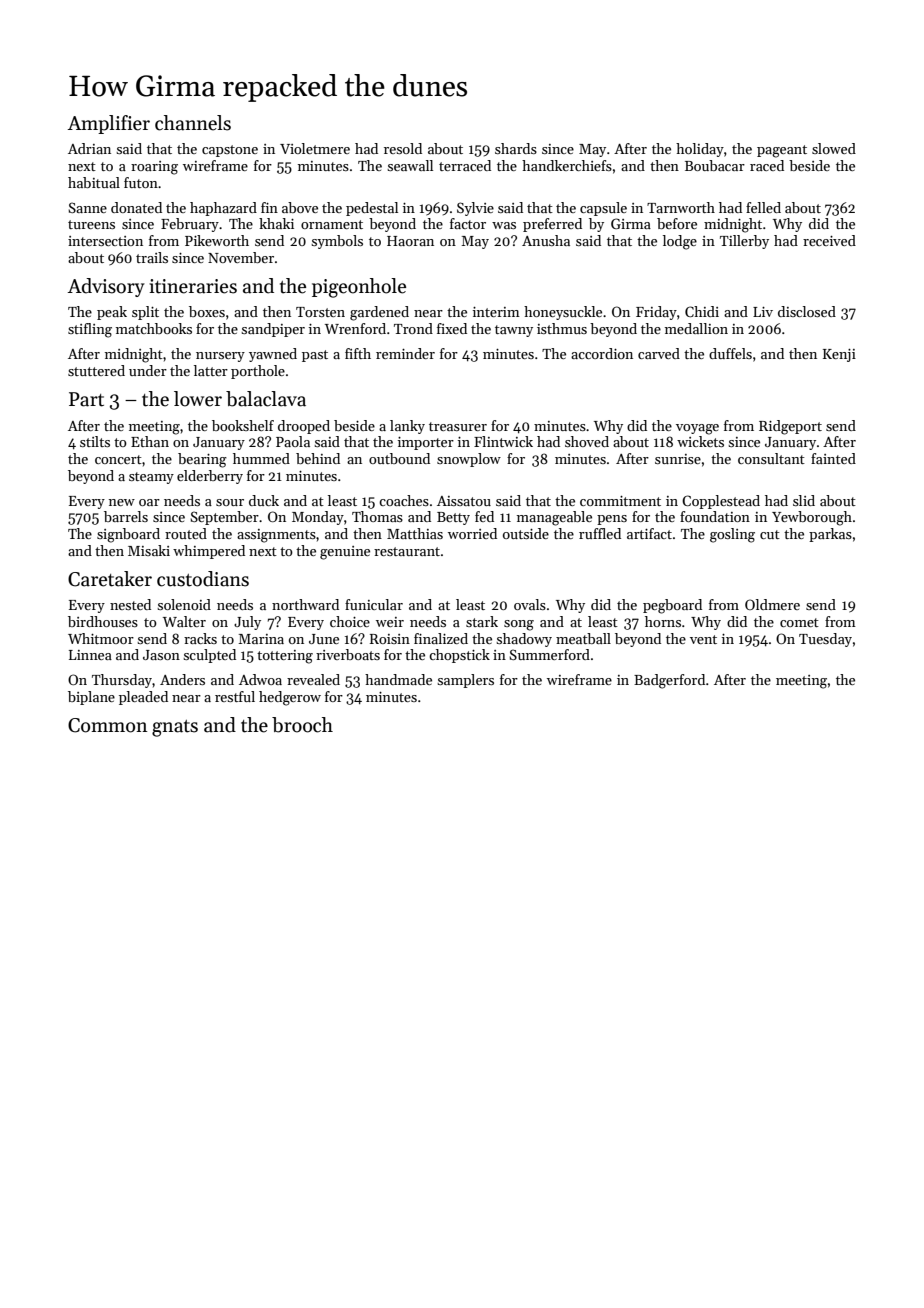 This screenshot has height=1308, width=924. What do you see at coordinates (552, 225) in the screenshot?
I see `preferred` at bounding box center [552, 225].
